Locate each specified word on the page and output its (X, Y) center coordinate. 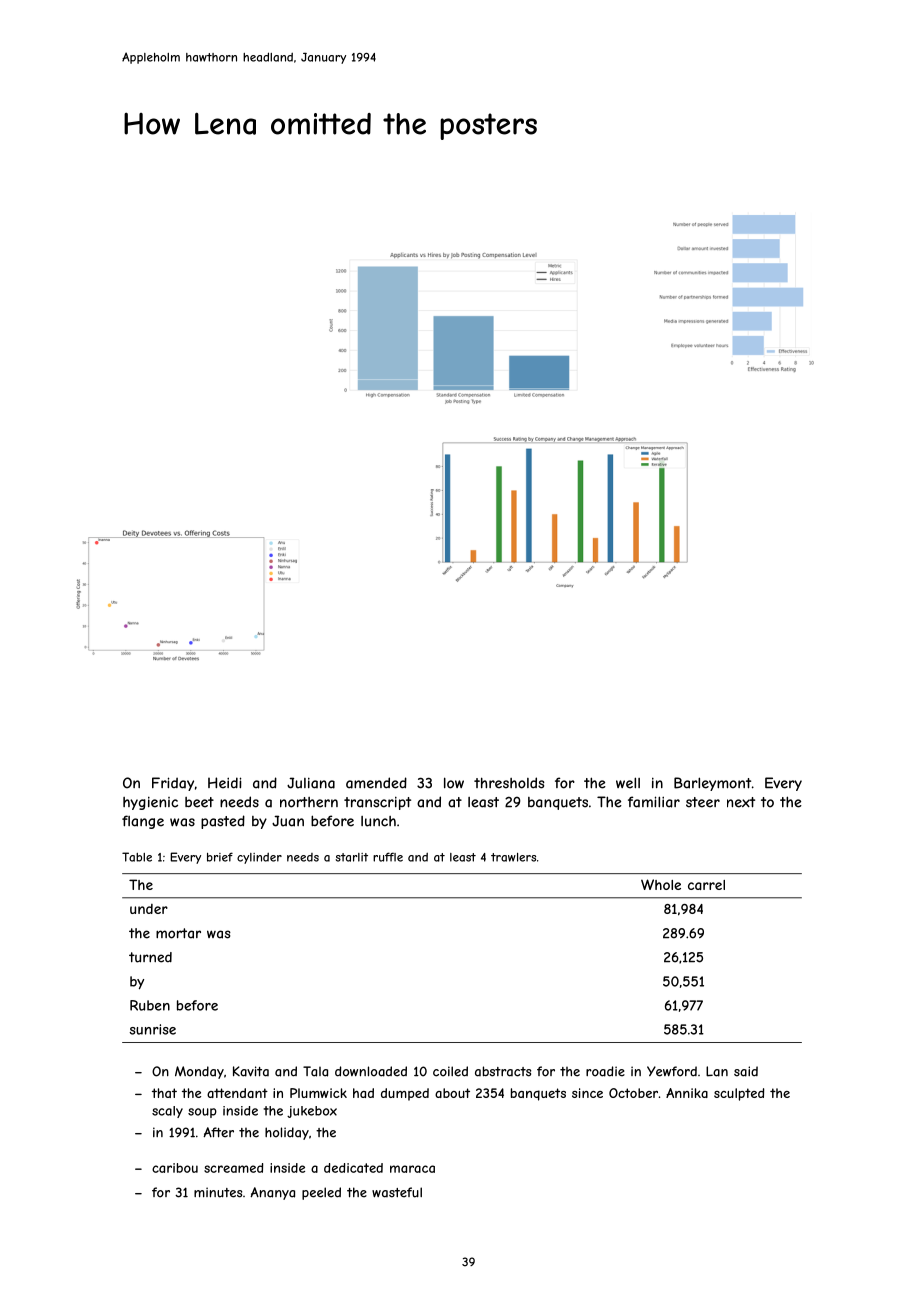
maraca (412, 1169)
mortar (178, 933)
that (164, 1093)
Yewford (672, 1071)
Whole (661, 884)
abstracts (503, 1071)
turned (150, 957)
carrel (706, 885)
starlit (352, 857)
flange (143, 822)
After (218, 1132)
